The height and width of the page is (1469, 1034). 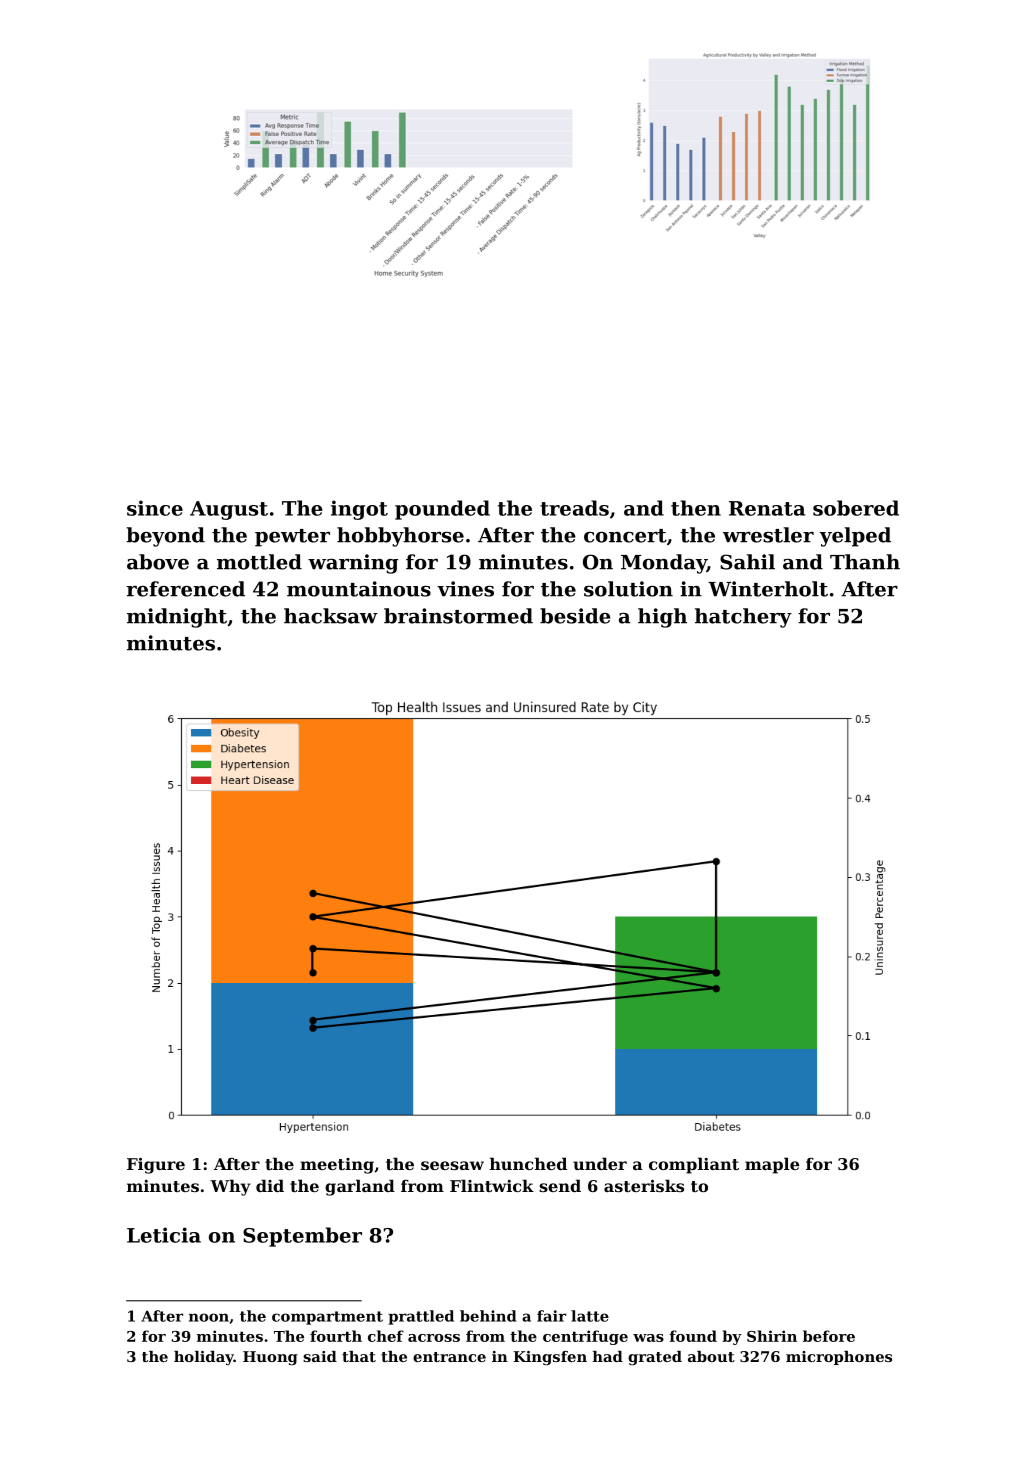 I want to click on under, so click(x=600, y=1163).
